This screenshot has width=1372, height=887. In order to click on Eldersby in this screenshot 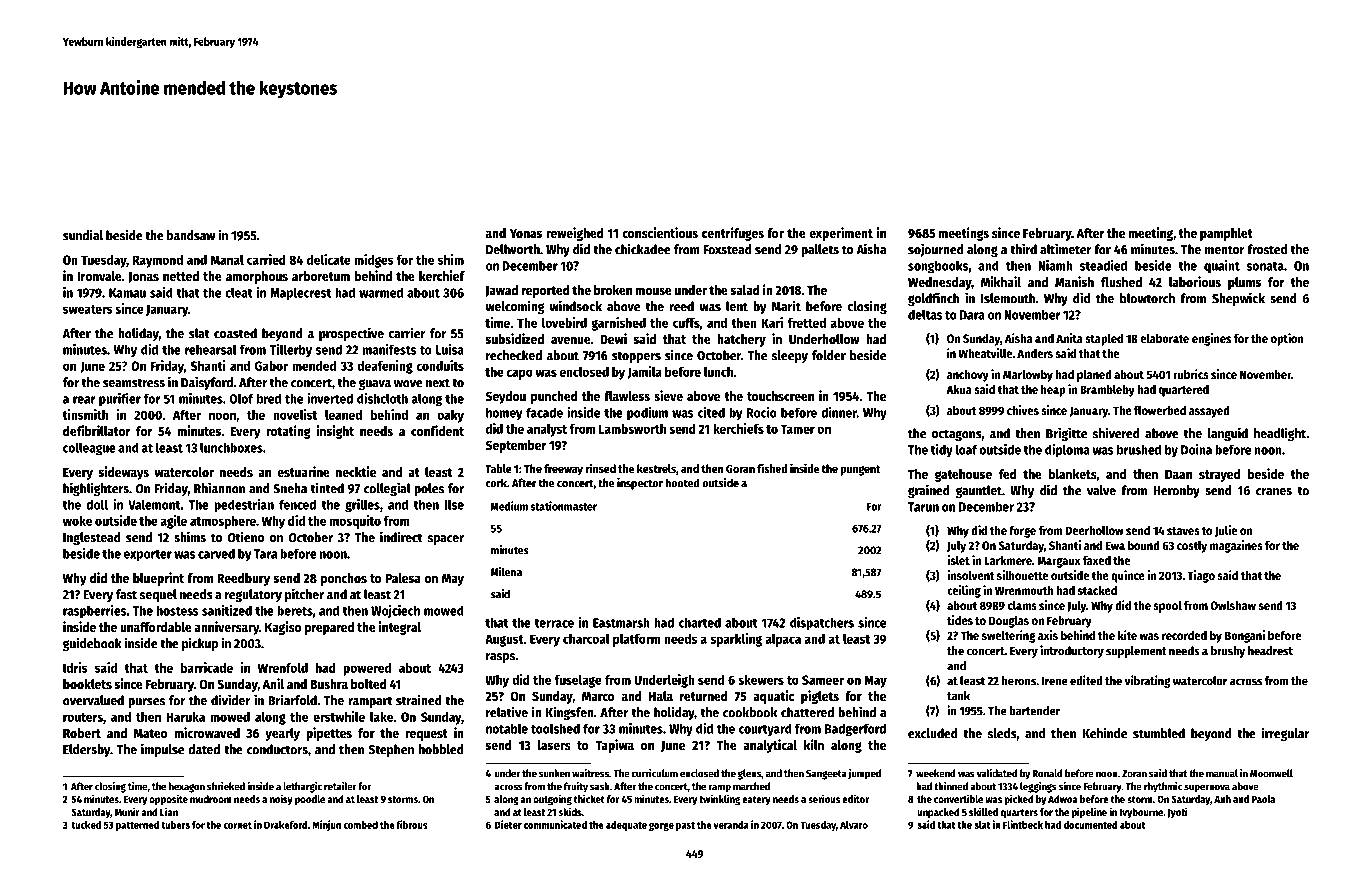, I will do `click(86, 750)`.
